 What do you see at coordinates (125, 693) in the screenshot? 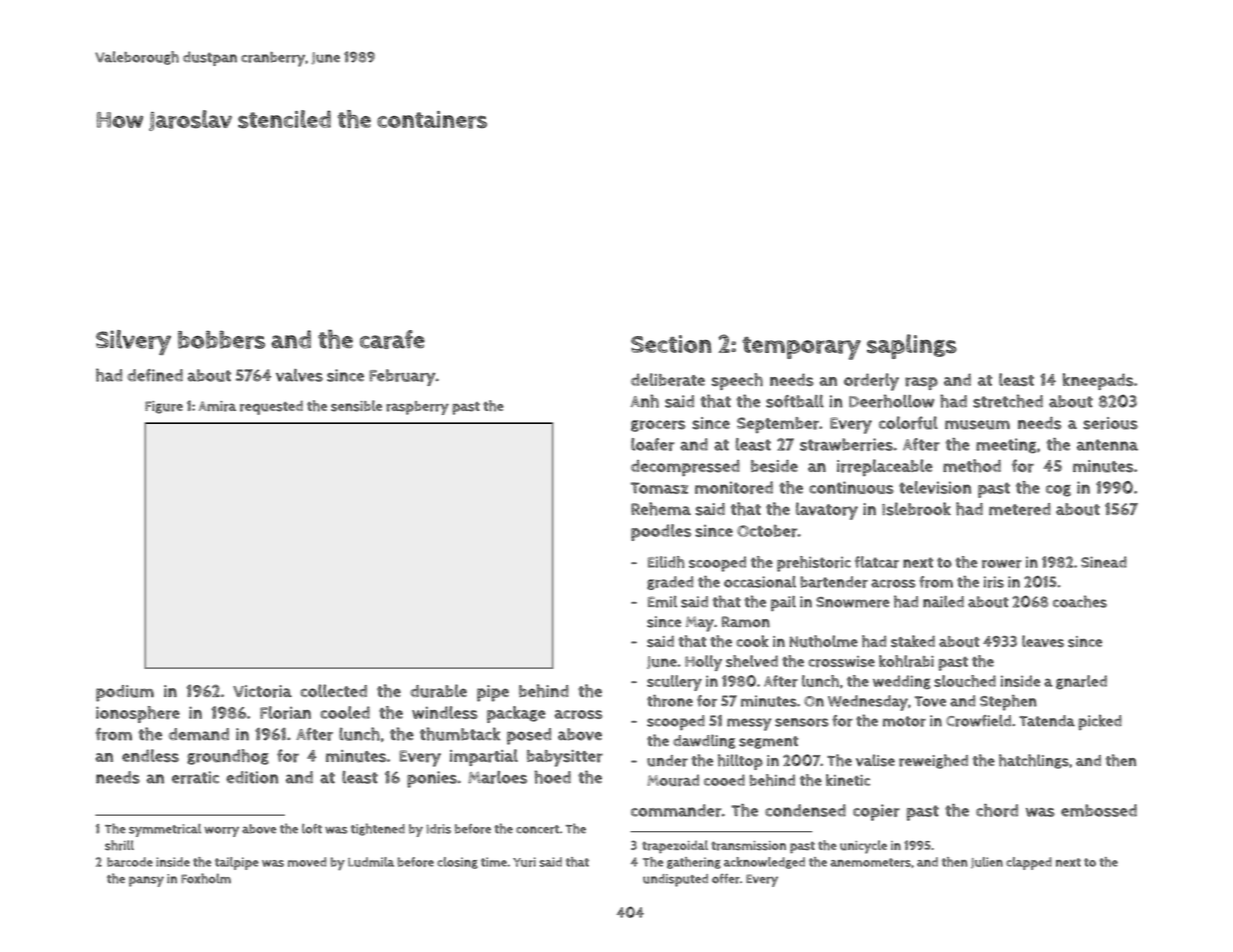
I see `podium` at bounding box center [125, 693].
